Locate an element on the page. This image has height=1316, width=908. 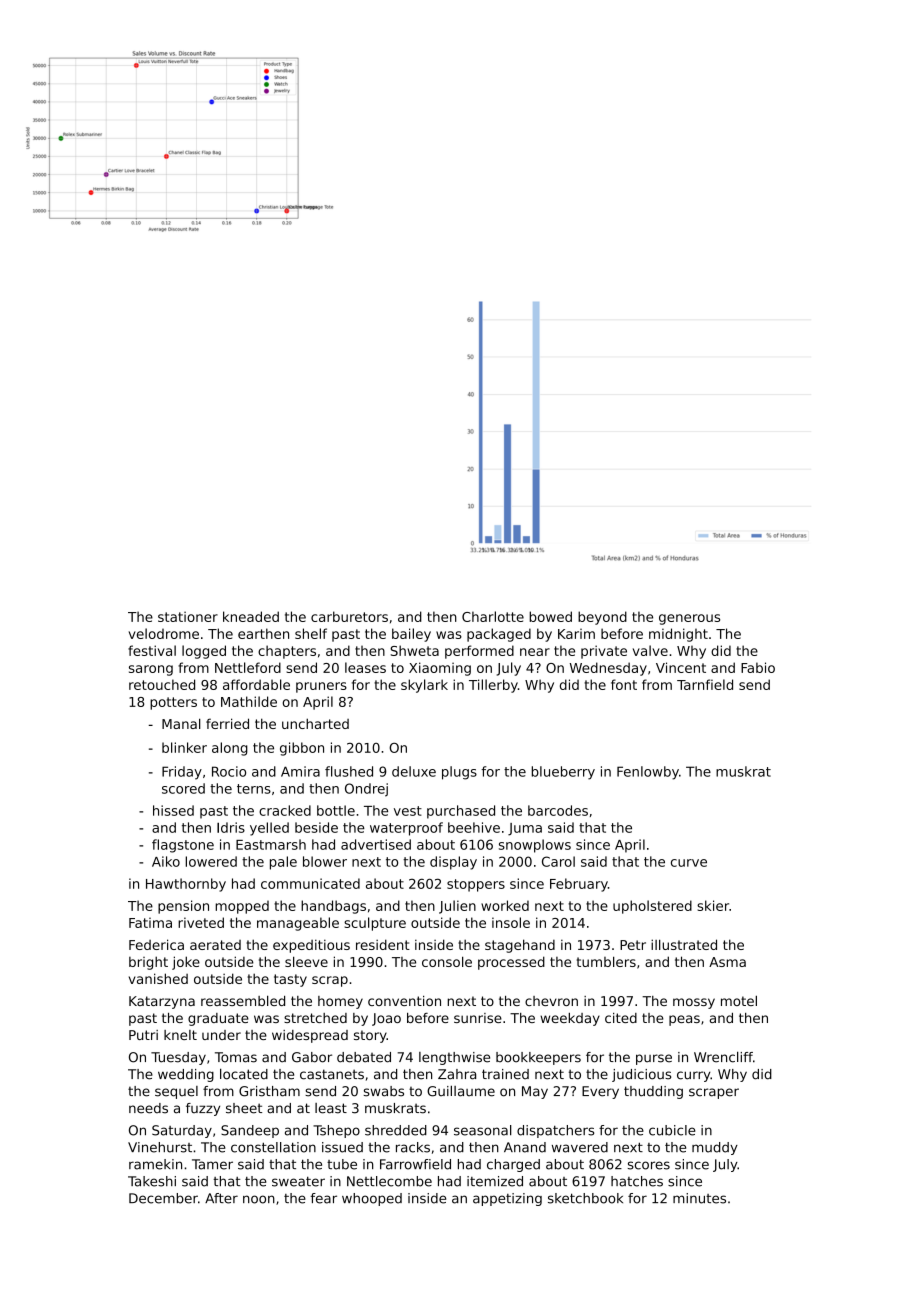
Charlotte is located at coordinates (493, 616).
